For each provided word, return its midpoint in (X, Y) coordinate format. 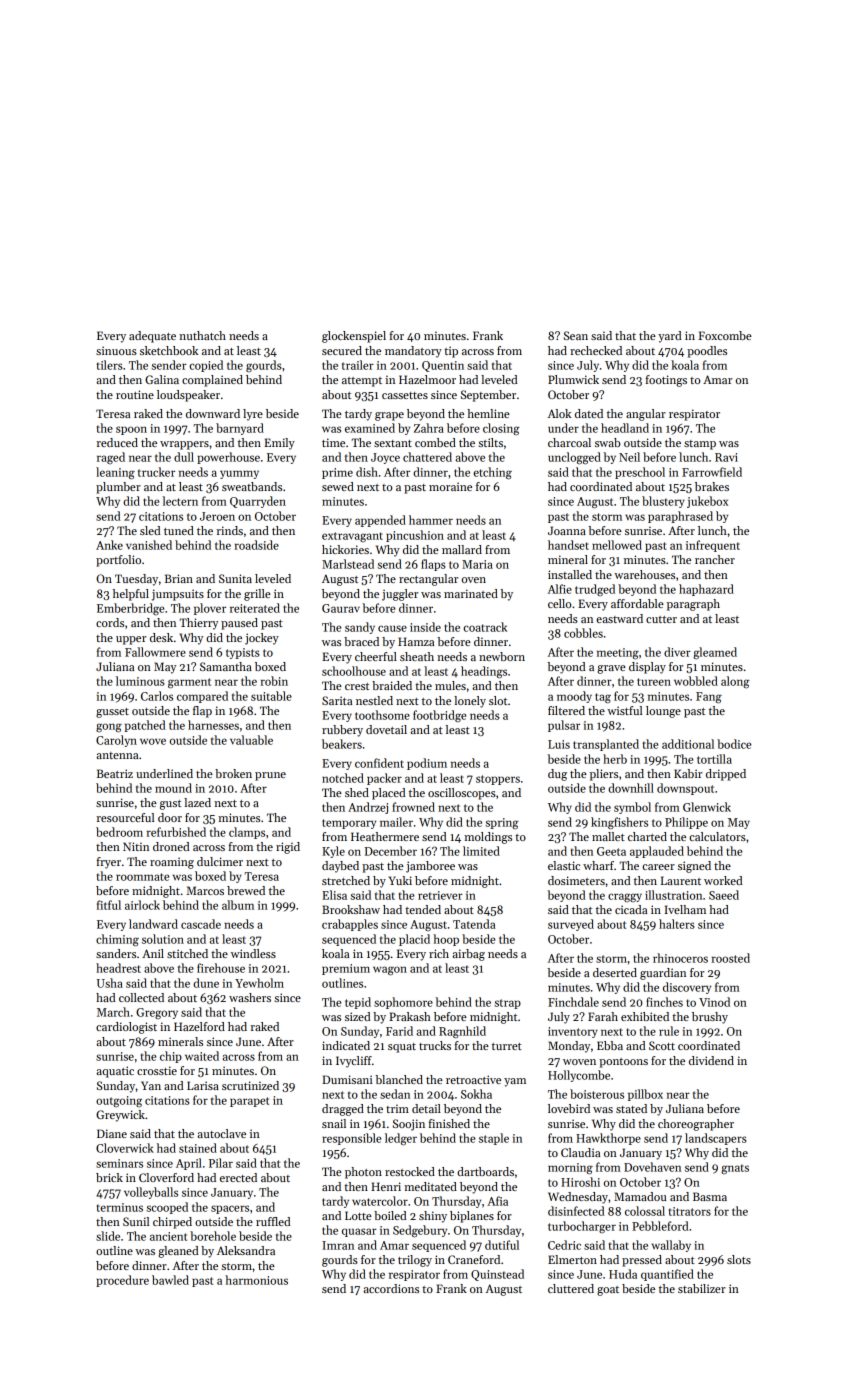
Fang (709, 698)
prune (270, 776)
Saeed (724, 895)
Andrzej (368, 808)
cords (110, 622)
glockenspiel (354, 337)
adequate (152, 337)
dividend (711, 1060)
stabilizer (702, 1288)
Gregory (157, 1013)
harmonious (256, 1280)
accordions (391, 1288)
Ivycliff (354, 1062)
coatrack (485, 627)
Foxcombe (725, 335)
